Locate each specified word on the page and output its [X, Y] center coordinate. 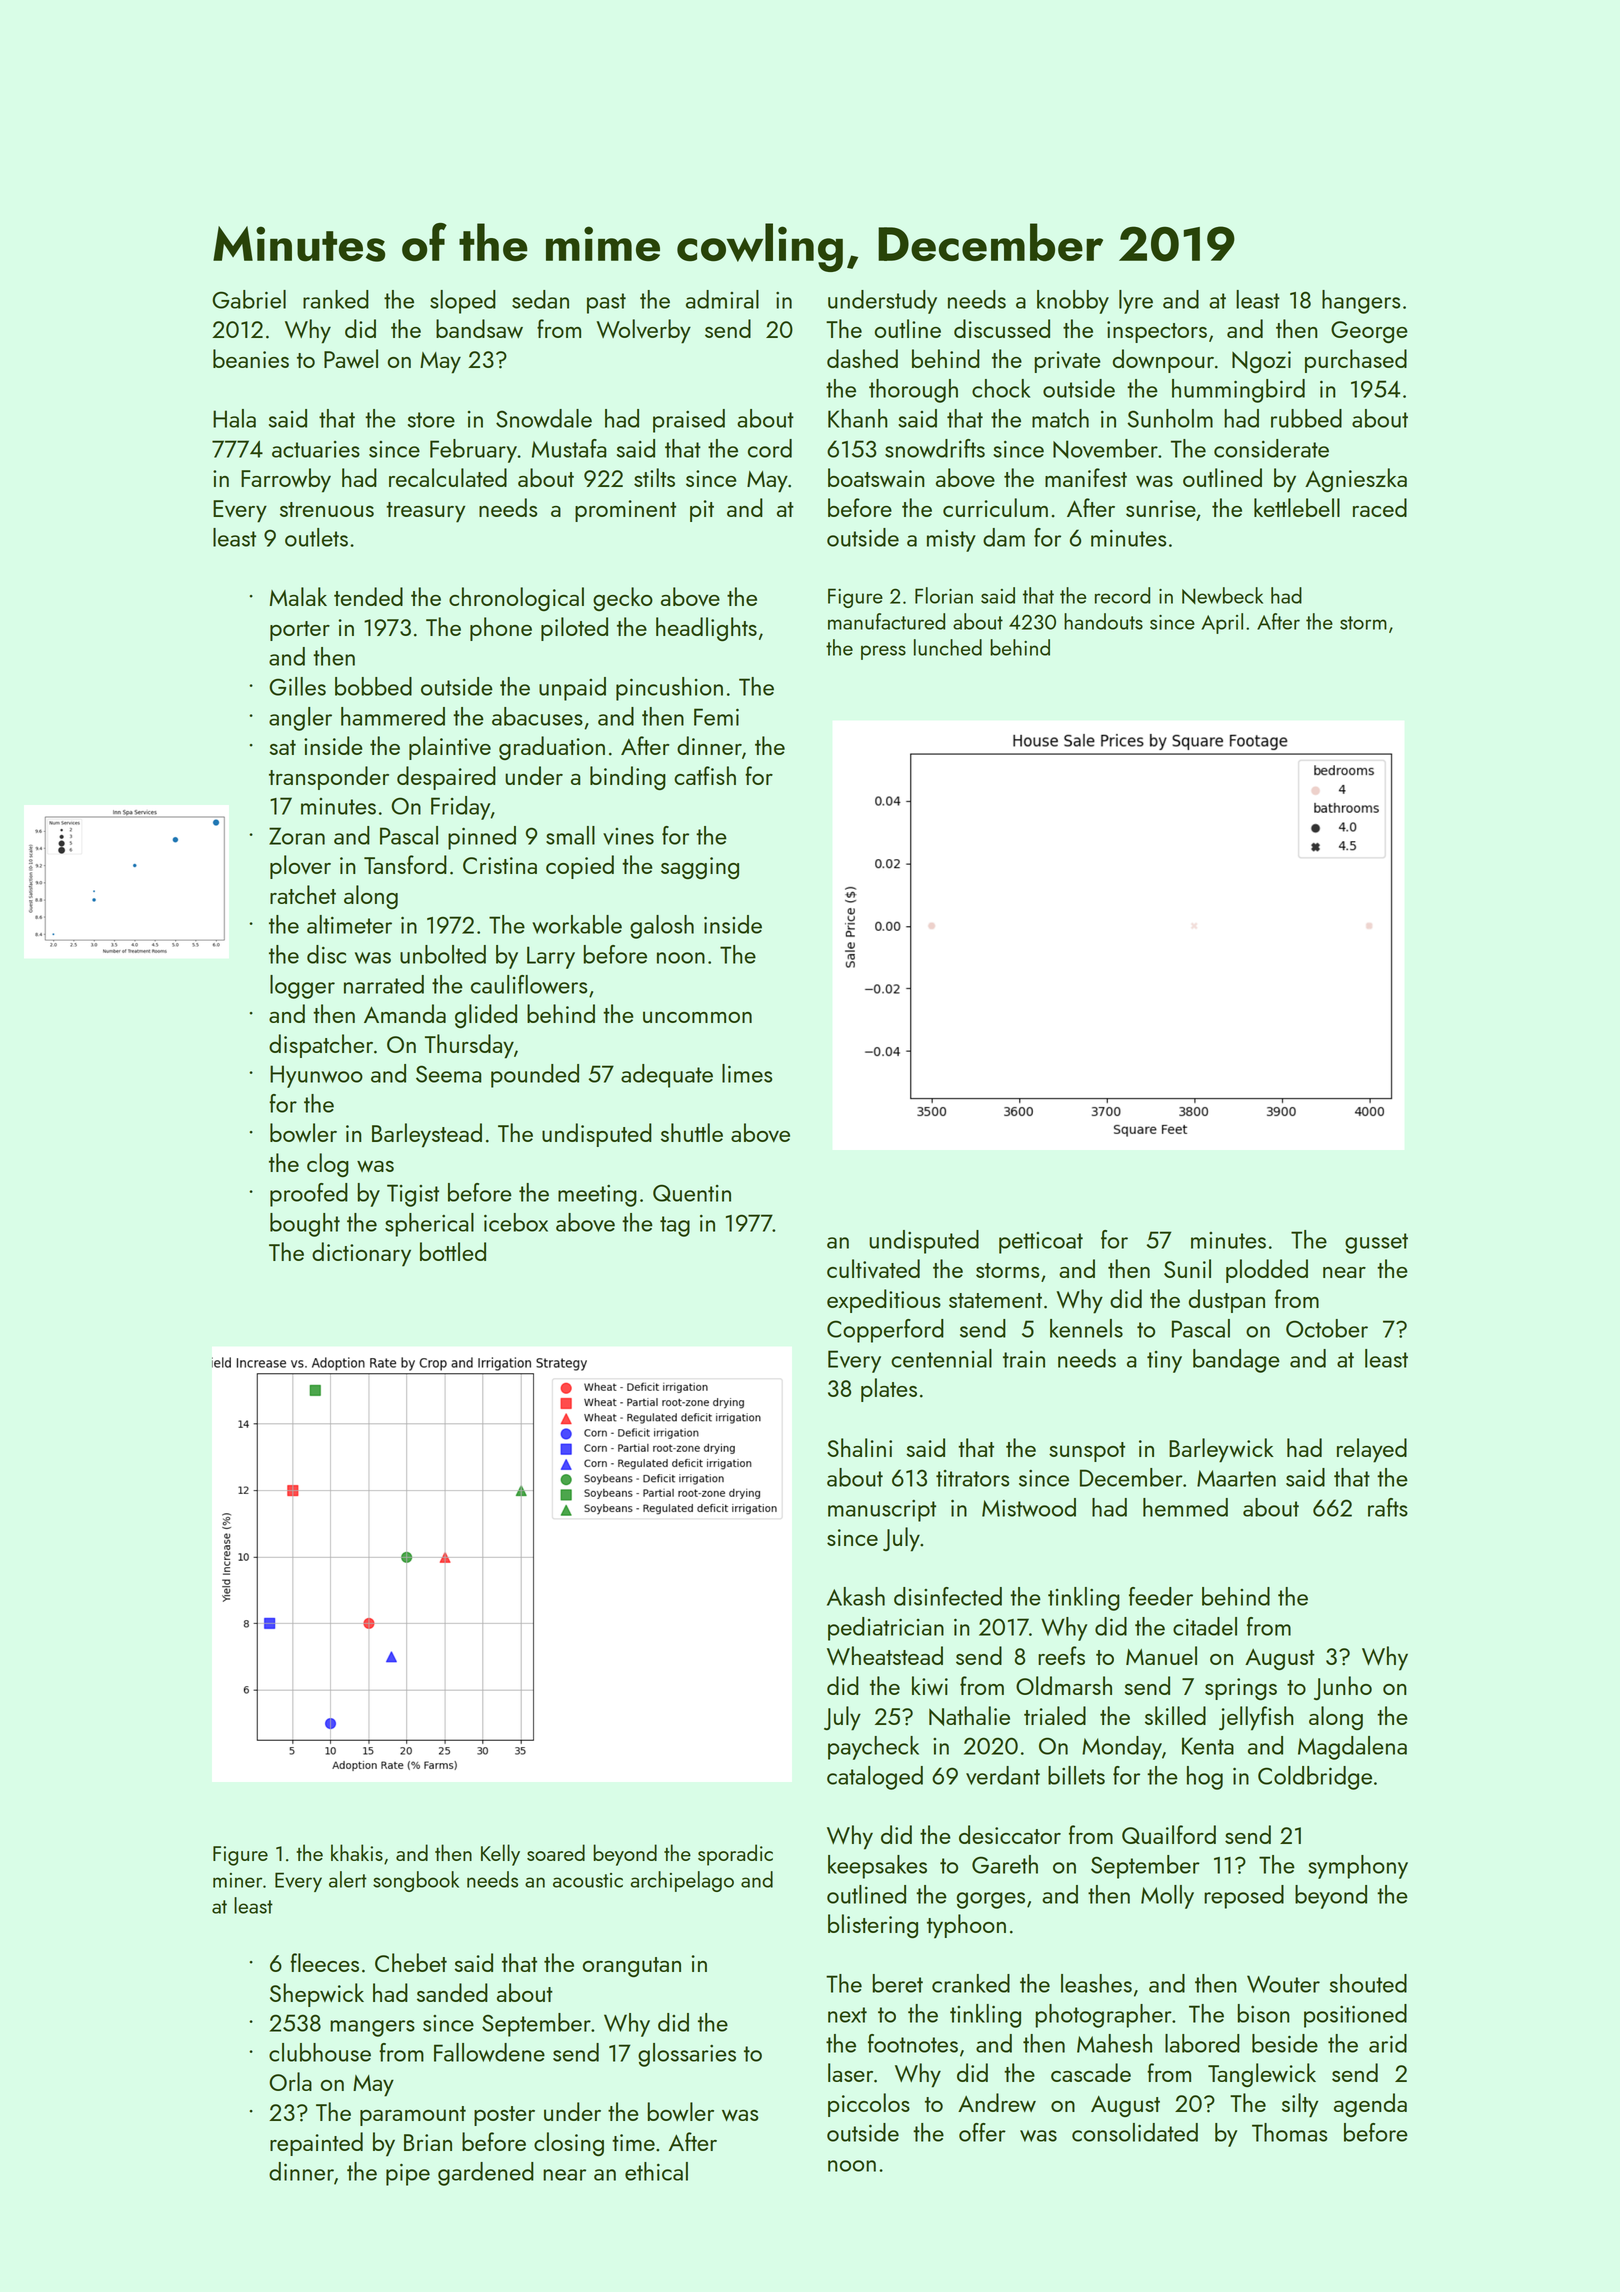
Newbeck [1222, 595]
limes [747, 1073]
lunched [948, 647]
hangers [1361, 302]
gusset [1376, 1243]
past [606, 303]
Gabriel [249, 299]
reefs [1061, 1655]
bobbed [373, 686]
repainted [316, 2144]
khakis [357, 1852]
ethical [656, 2171]
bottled [453, 1251]
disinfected [948, 1596]
